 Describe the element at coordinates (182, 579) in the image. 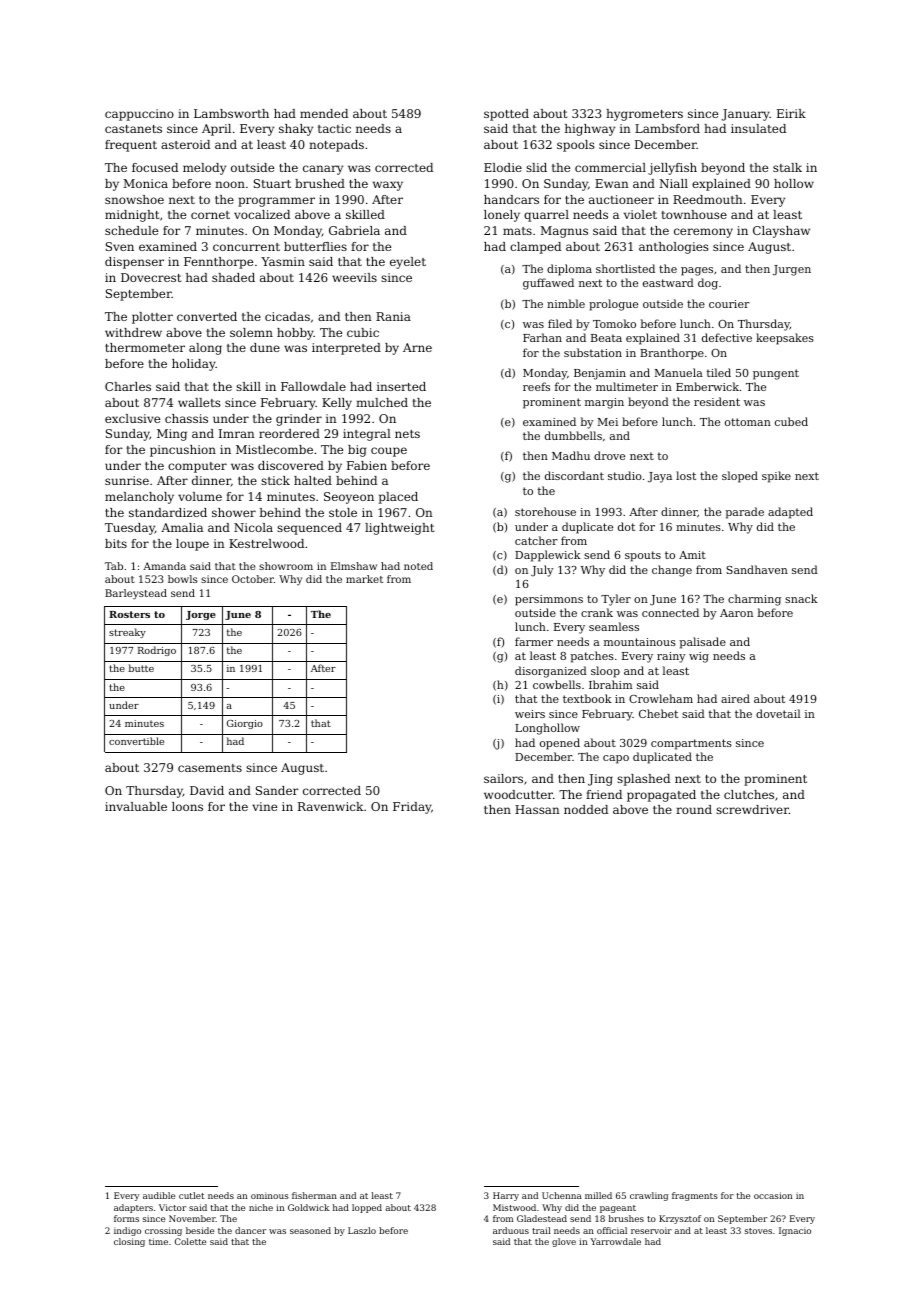

I see `bowls` at that location.
